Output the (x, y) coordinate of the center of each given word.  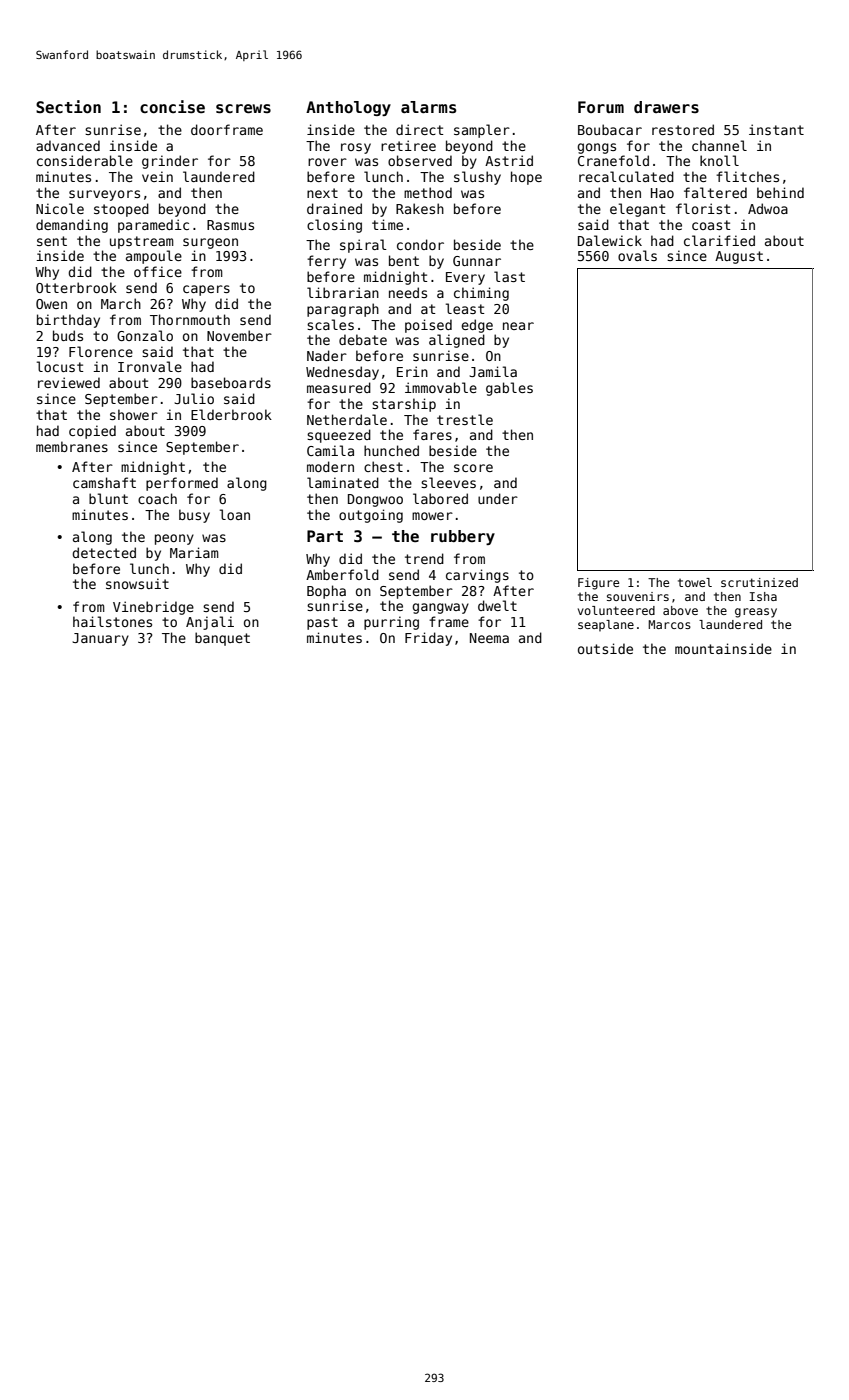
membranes (72, 446)
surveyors (104, 195)
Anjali (210, 623)
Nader (327, 355)
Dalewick (610, 240)
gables (509, 389)
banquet (222, 639)
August (739, 257)
